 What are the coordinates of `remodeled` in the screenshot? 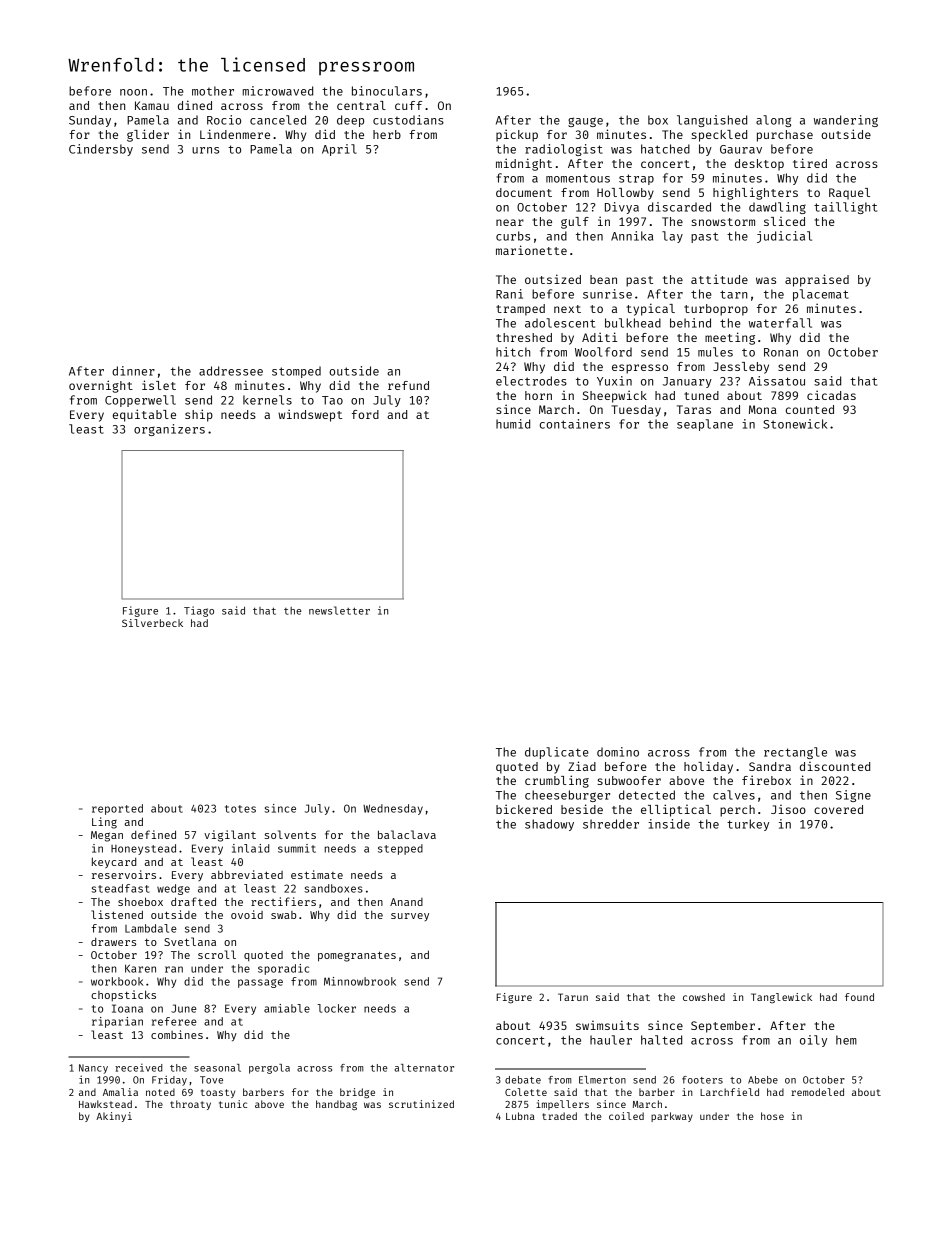 It's located at (817, 1092).
